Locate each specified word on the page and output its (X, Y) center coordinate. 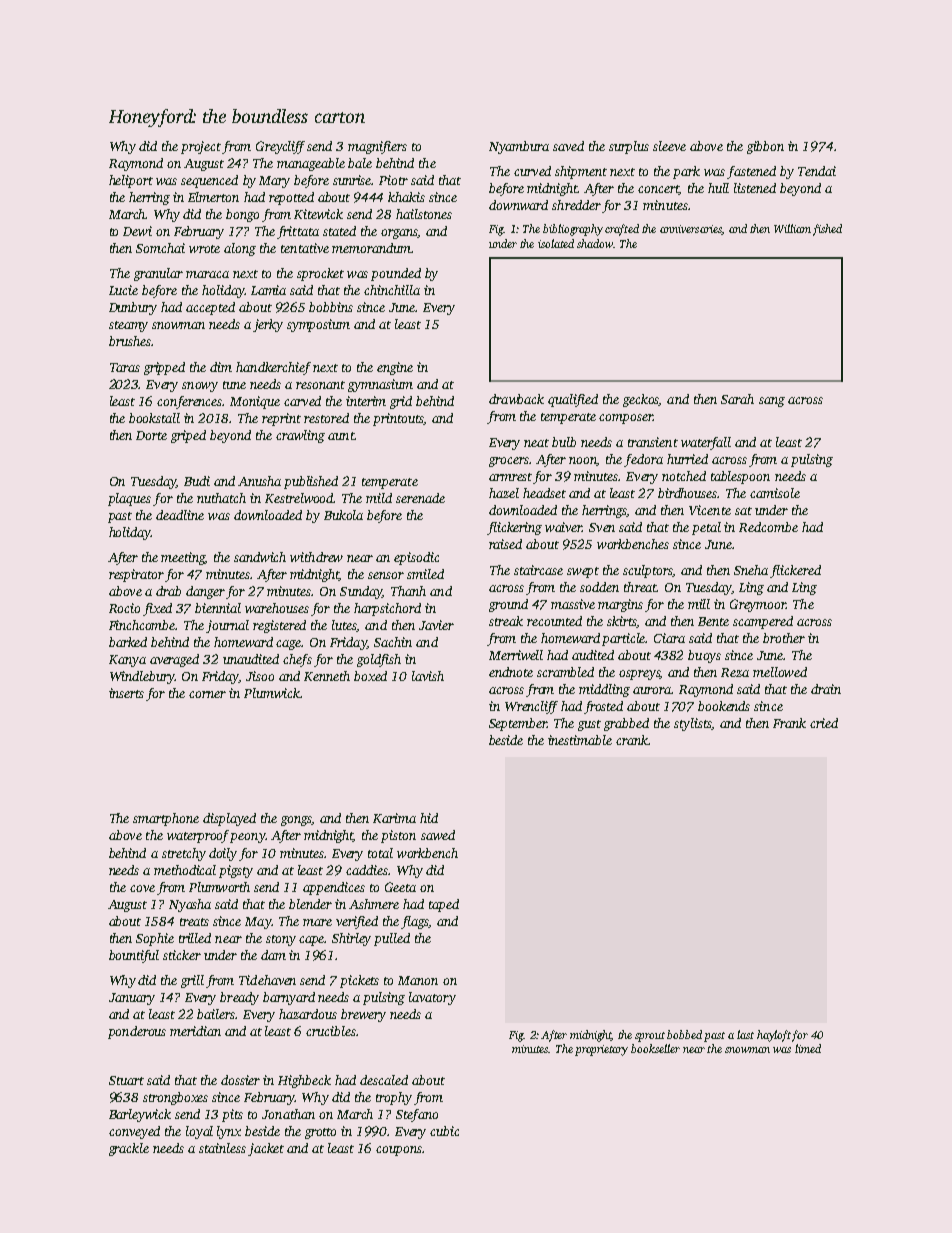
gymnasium (380, 385)
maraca (207, 274)
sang (772, 402)
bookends (724, 706)
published (311, 482)
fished (827, 230)
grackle (129, 1149)
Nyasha (190, 905)
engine (395, 368)
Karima (394, 818)
